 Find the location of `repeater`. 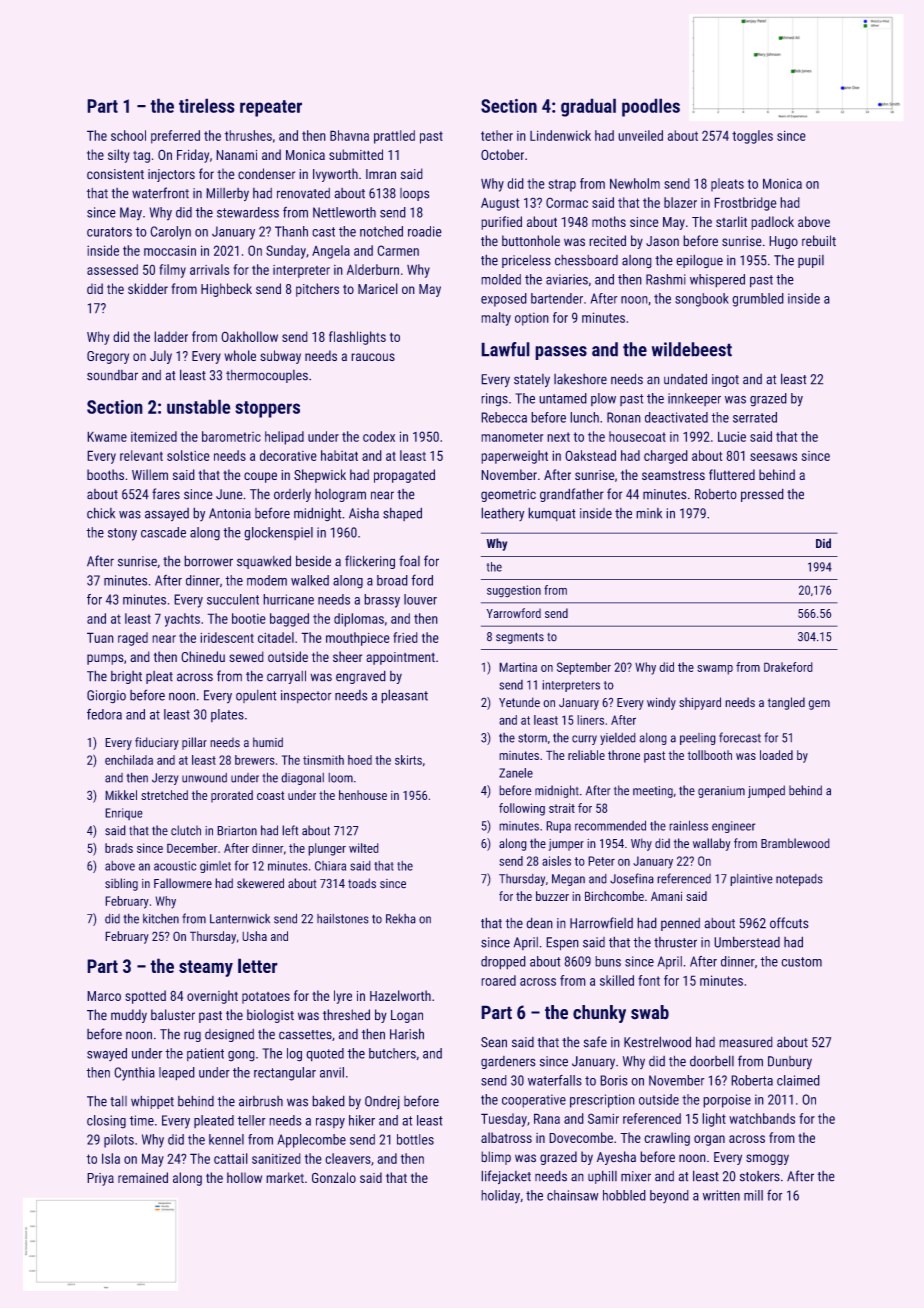

repeater is located at coordinates (271, 108).
